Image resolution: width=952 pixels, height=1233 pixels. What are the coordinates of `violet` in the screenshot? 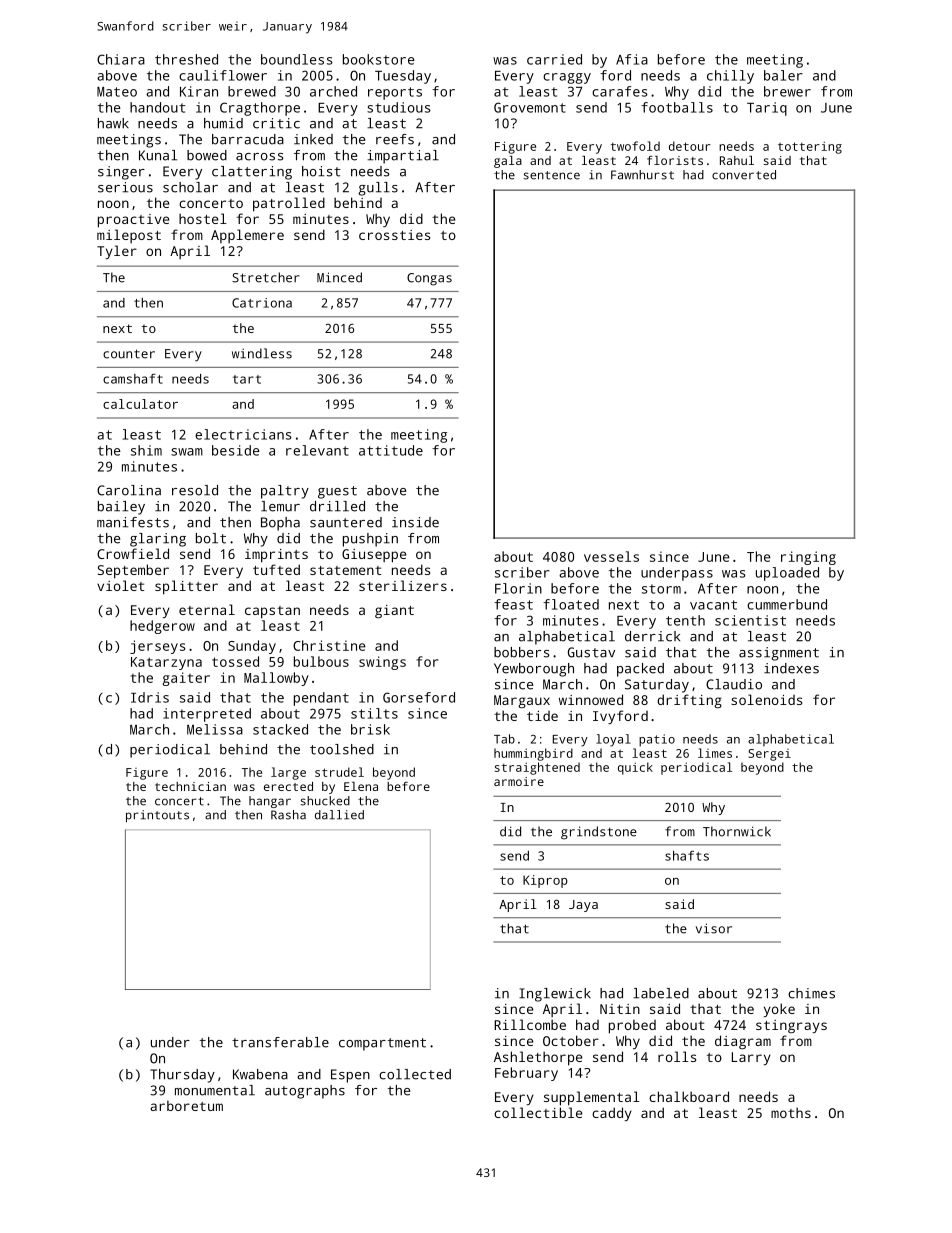 It's located at (121, 585).
